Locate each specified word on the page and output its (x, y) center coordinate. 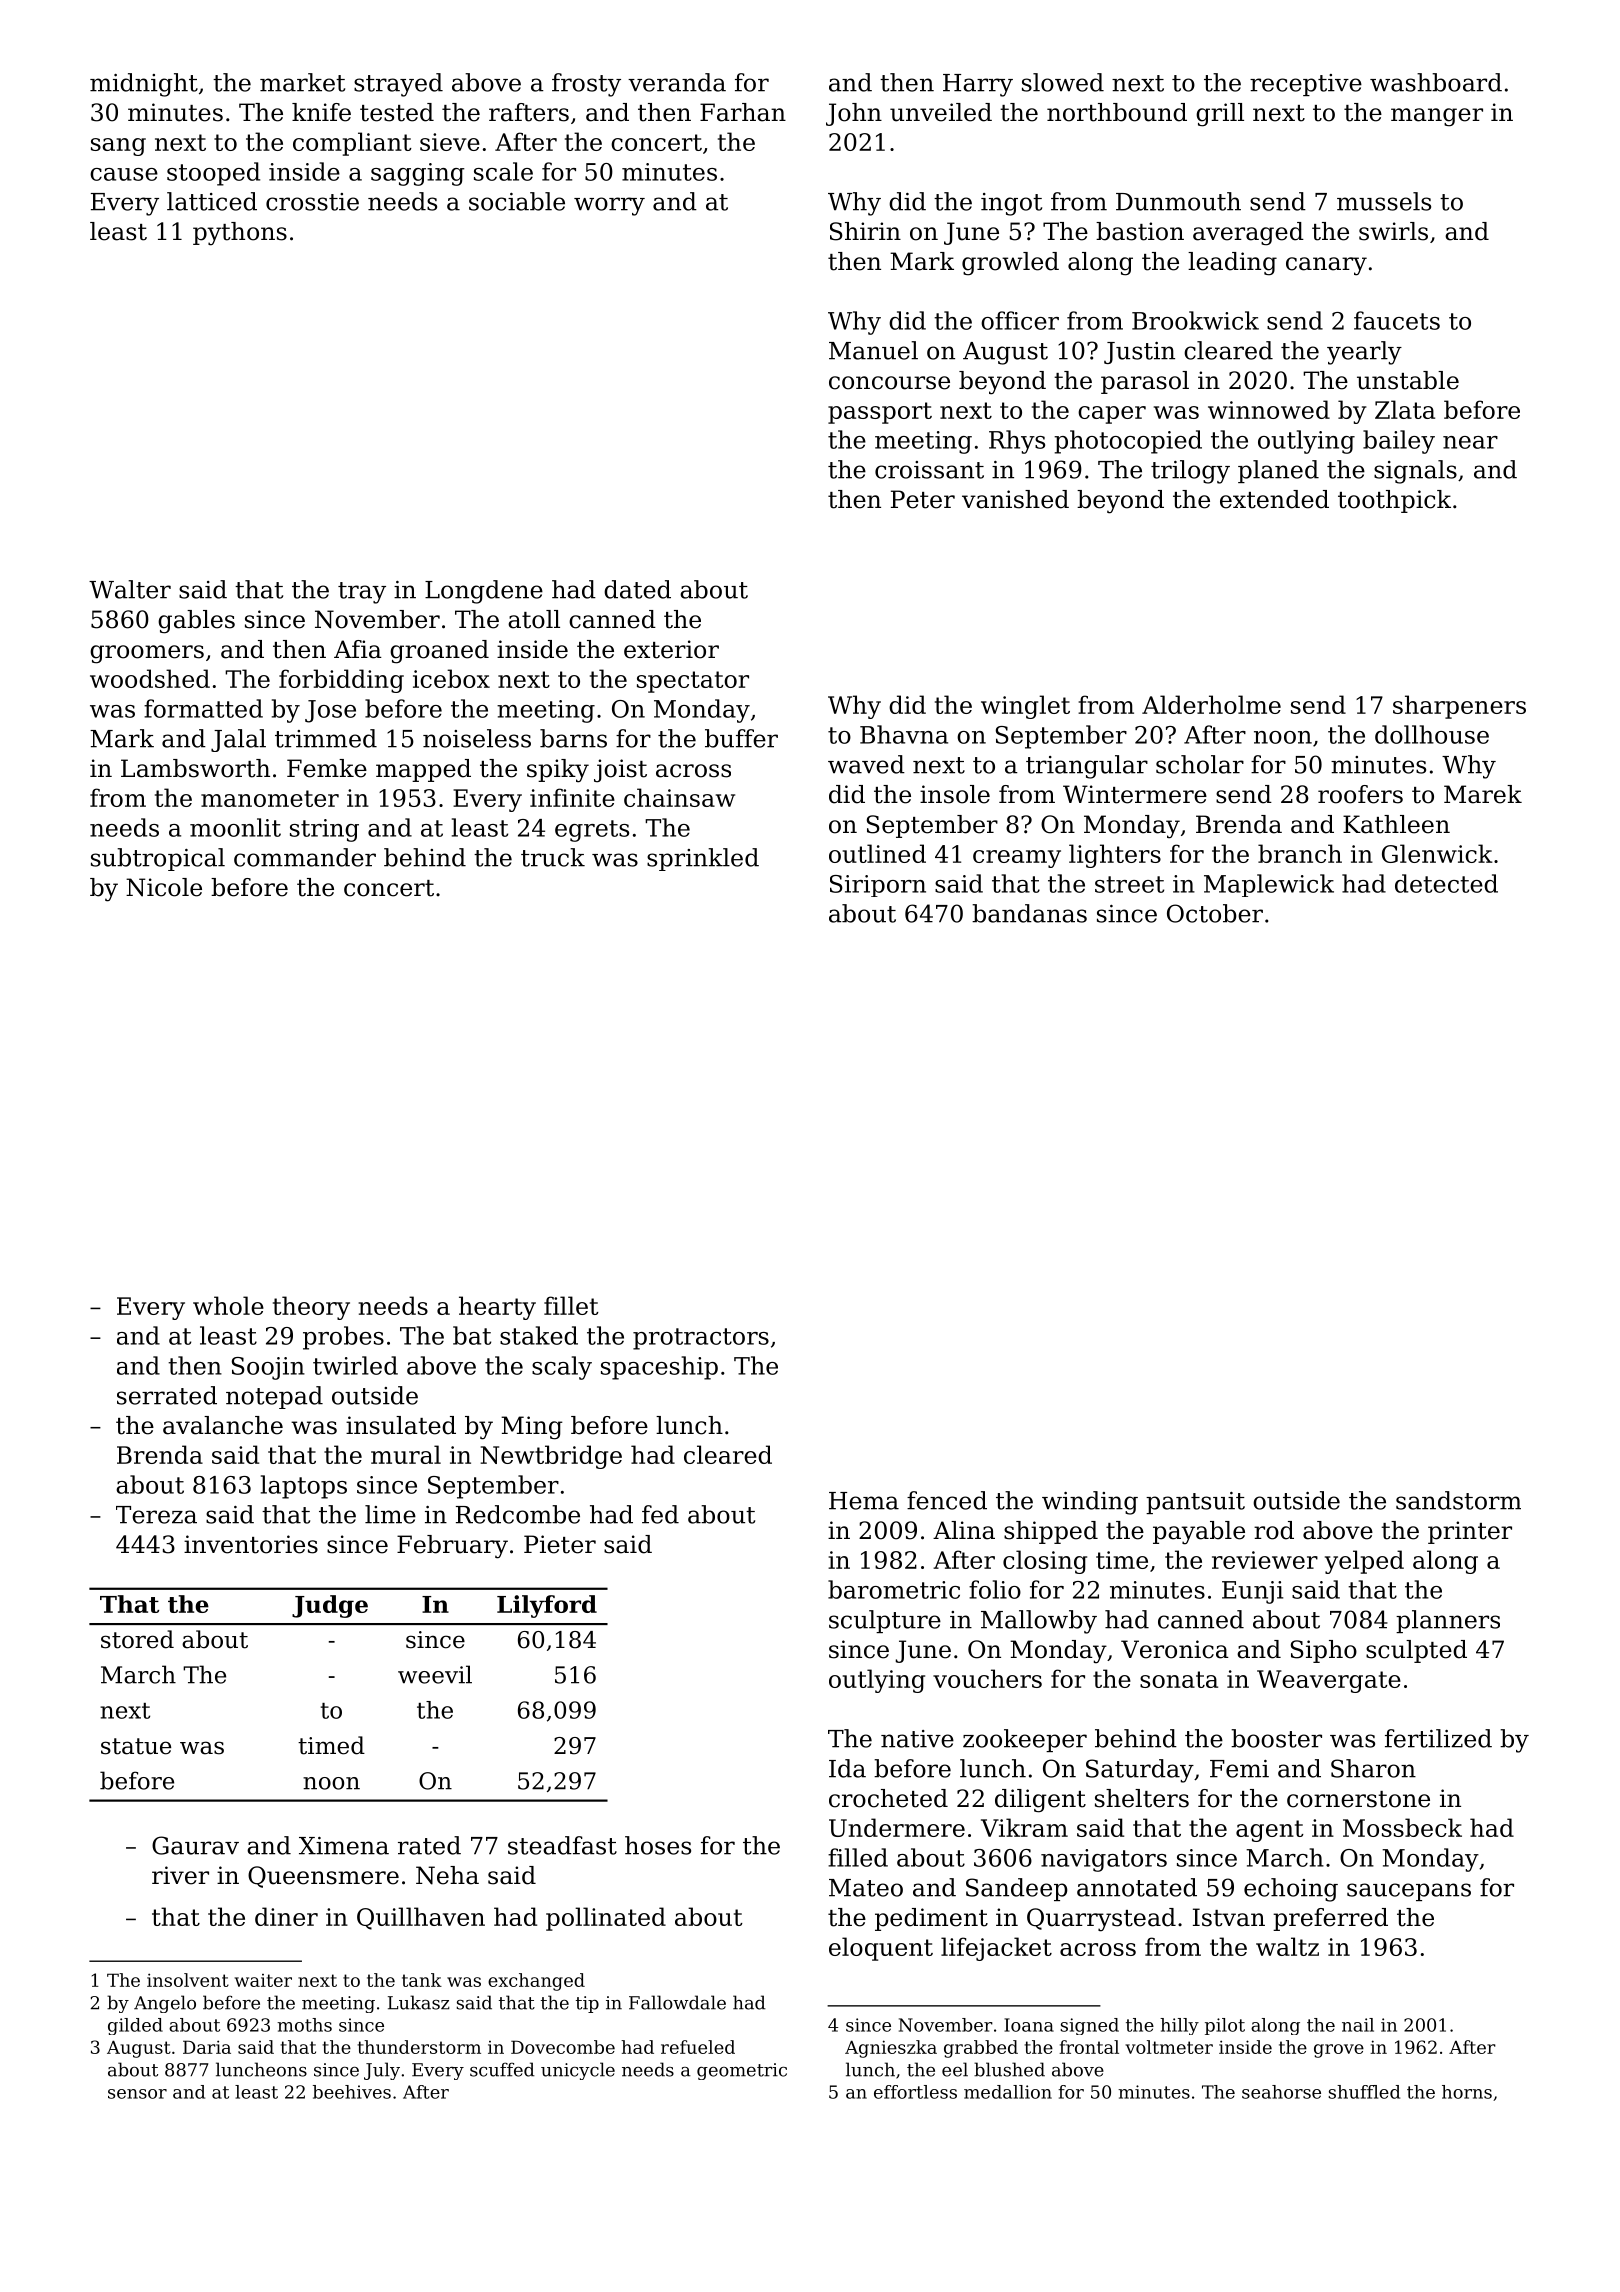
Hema (864, 1501)
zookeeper (1025, 1740)
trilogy (1190, 472)
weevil (435, 1674)
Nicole (164, 887)
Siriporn (878, 886)
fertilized (1438, 1738)
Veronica (1175, 1649)
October (1215, 913)
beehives (352, 2092)
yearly (1364, 353)
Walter (130, 589)
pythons (240, 234)
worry (609, 206)
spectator (693, 682)
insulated (401, 1425)
